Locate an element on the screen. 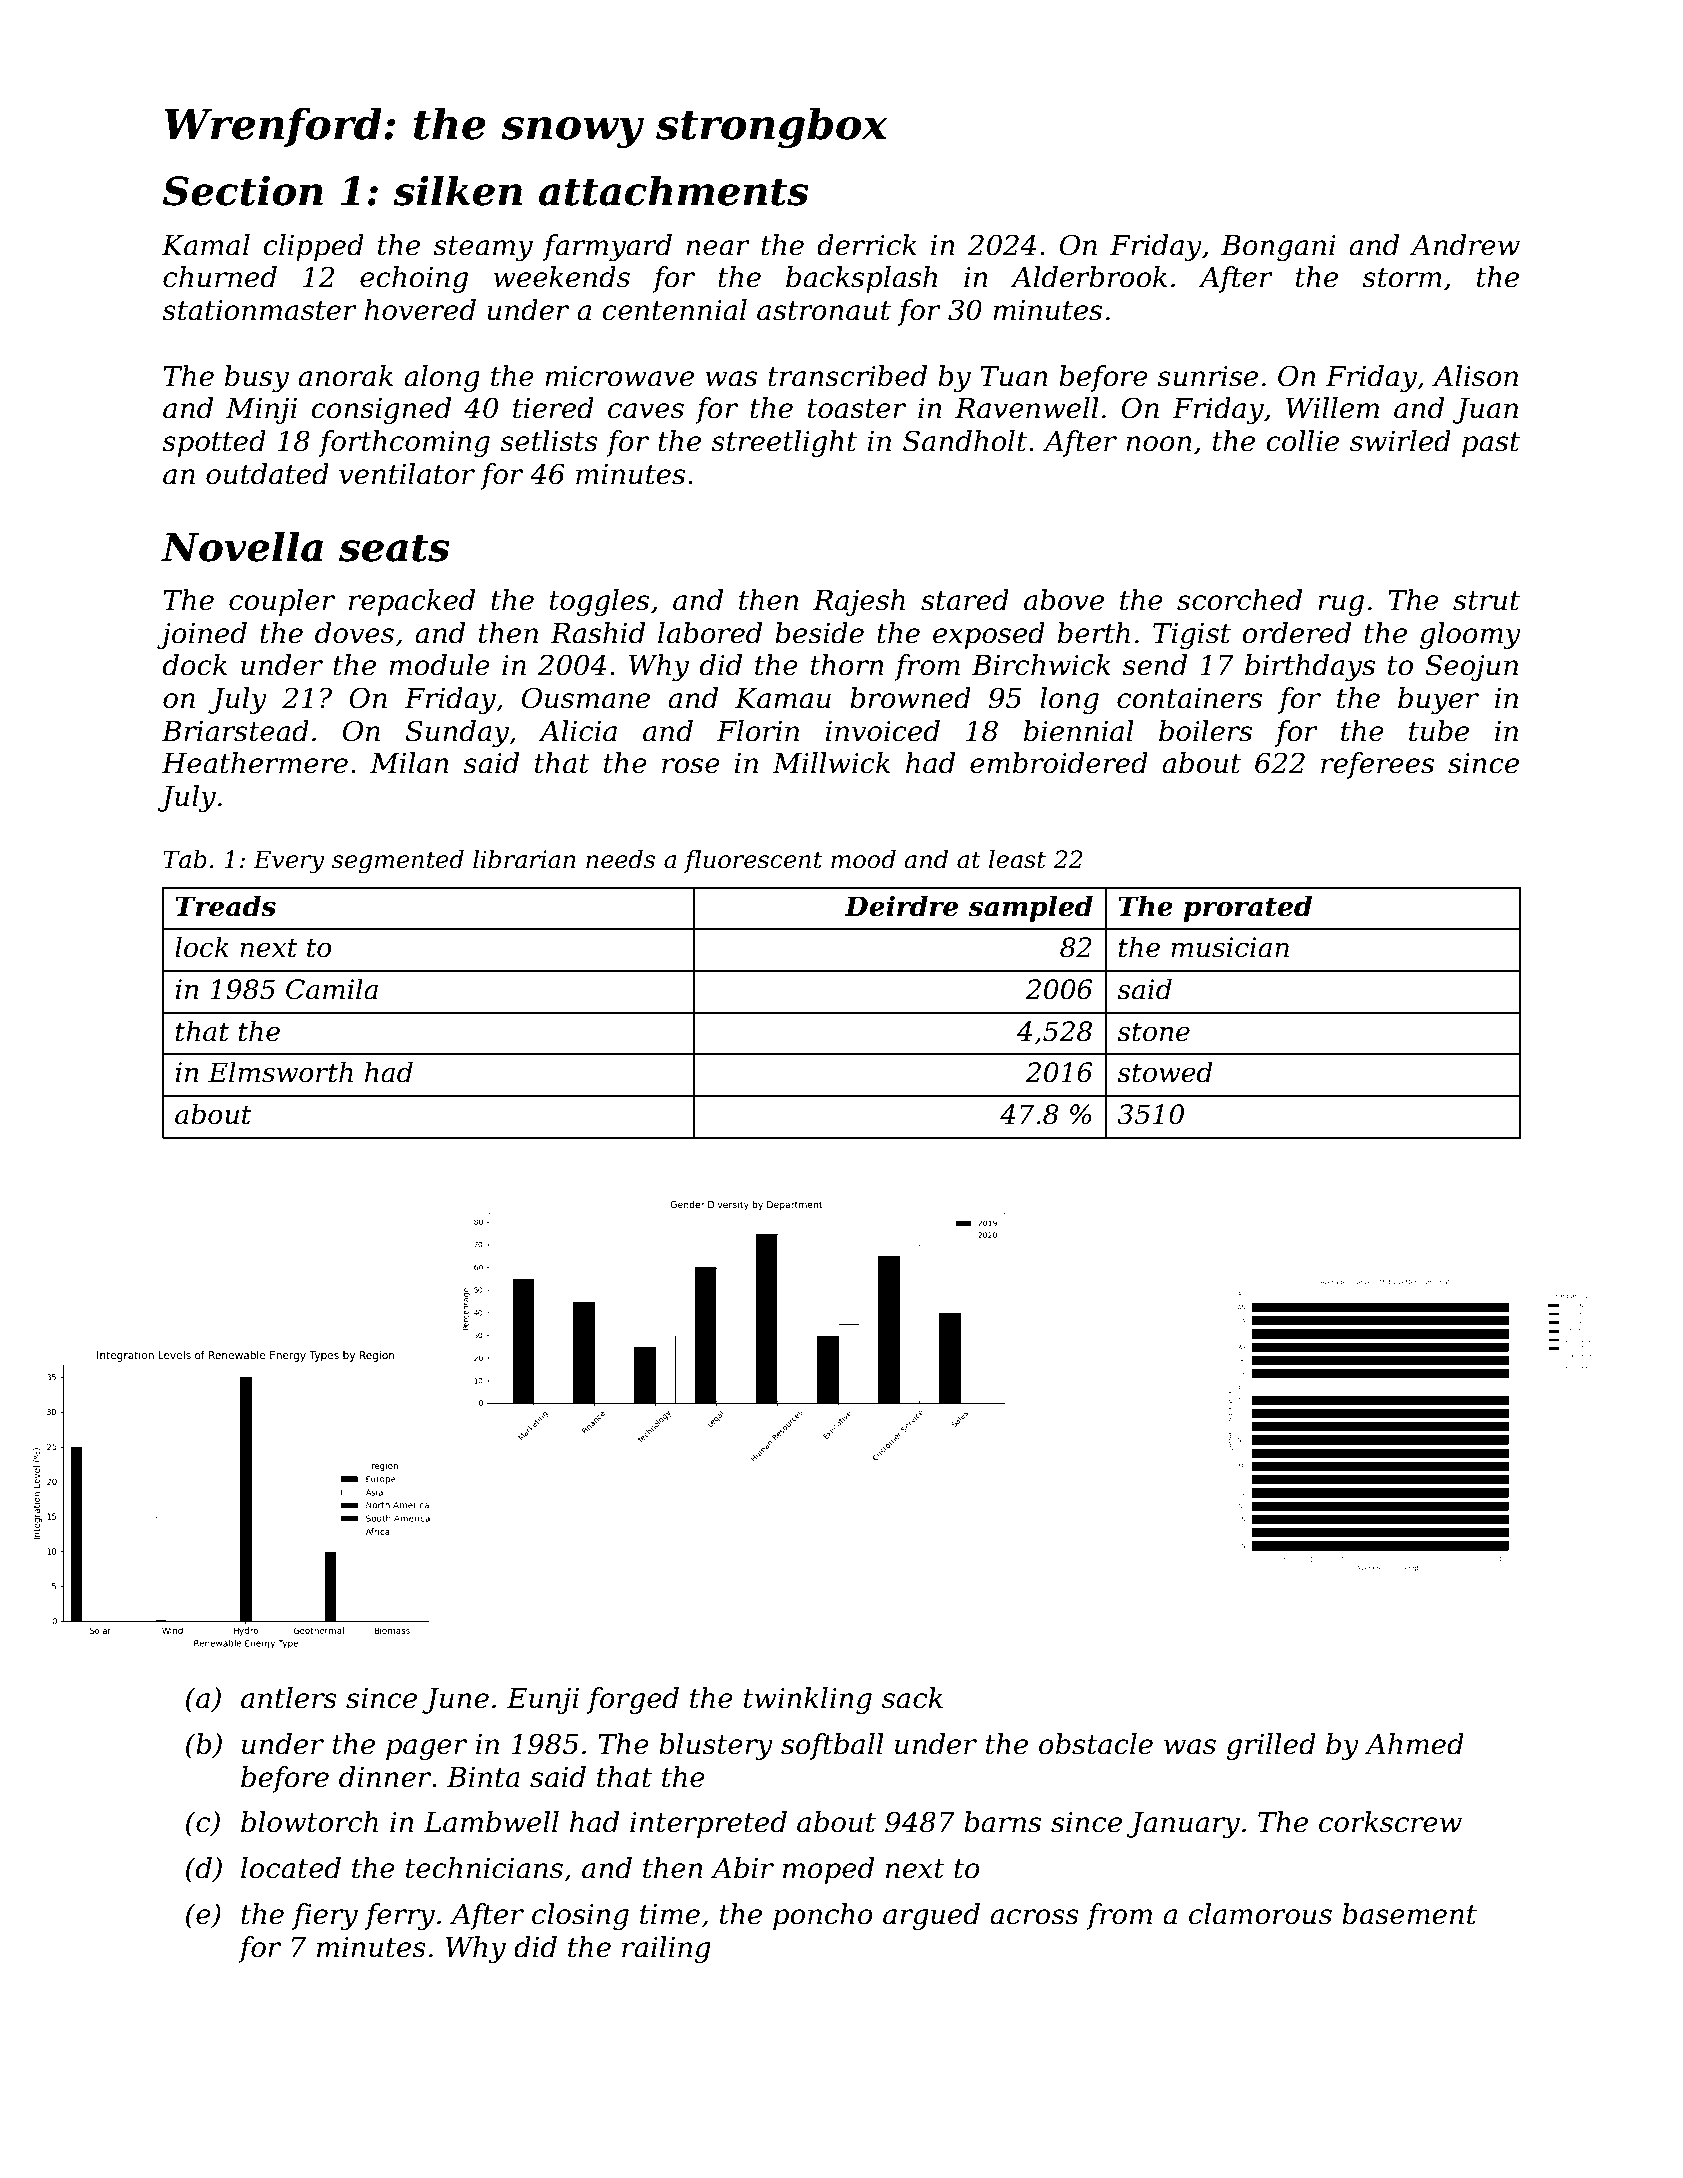  seats is located at coordinates (394, 548).
